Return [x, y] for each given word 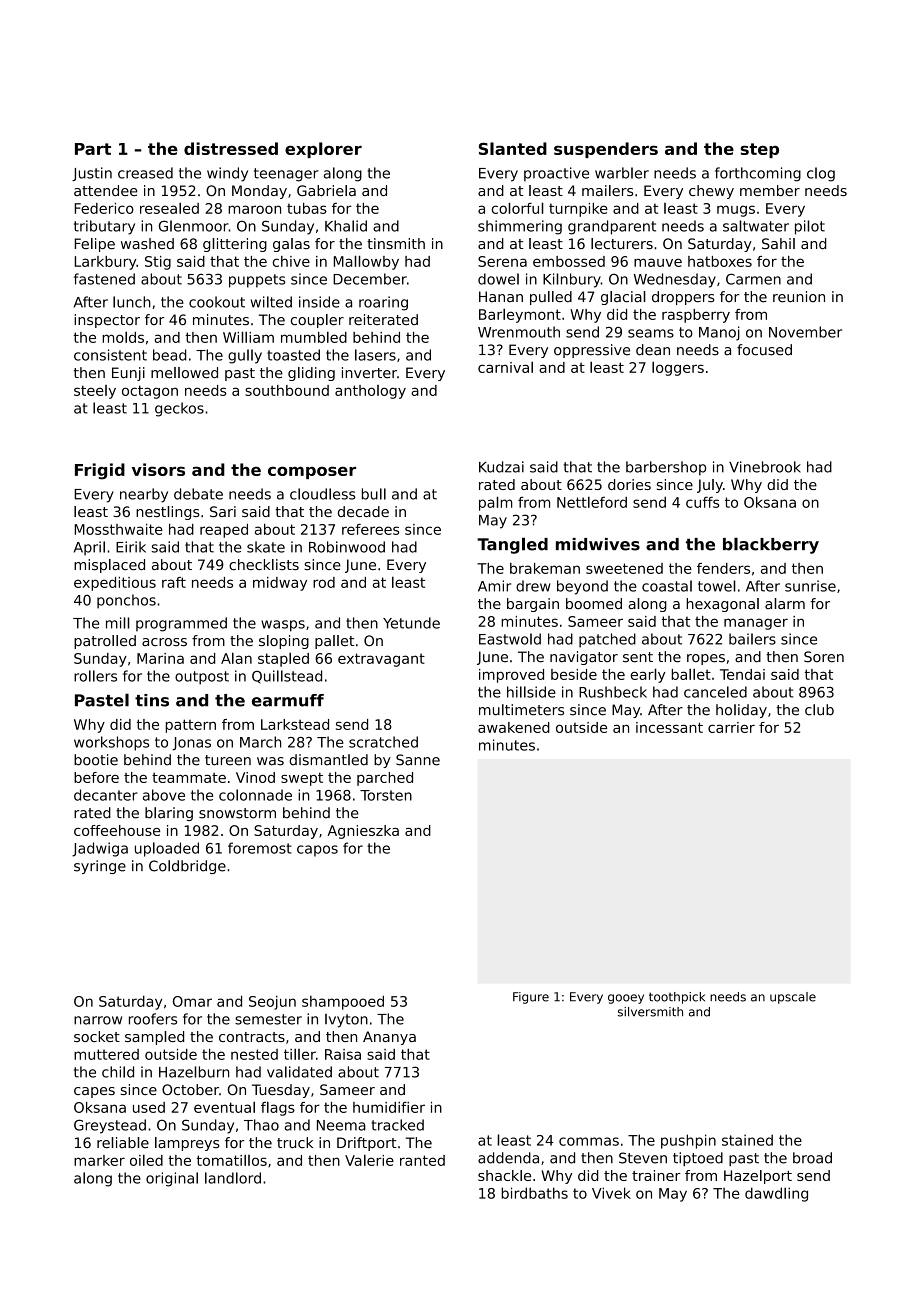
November [805, 332]
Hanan [501, 297]
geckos [179, 409]
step [759, 150]
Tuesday [281, 1091]
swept [302, 779]
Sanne [418, 760]
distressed [231, 148]
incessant [669, 727]
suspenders [606, 150]
